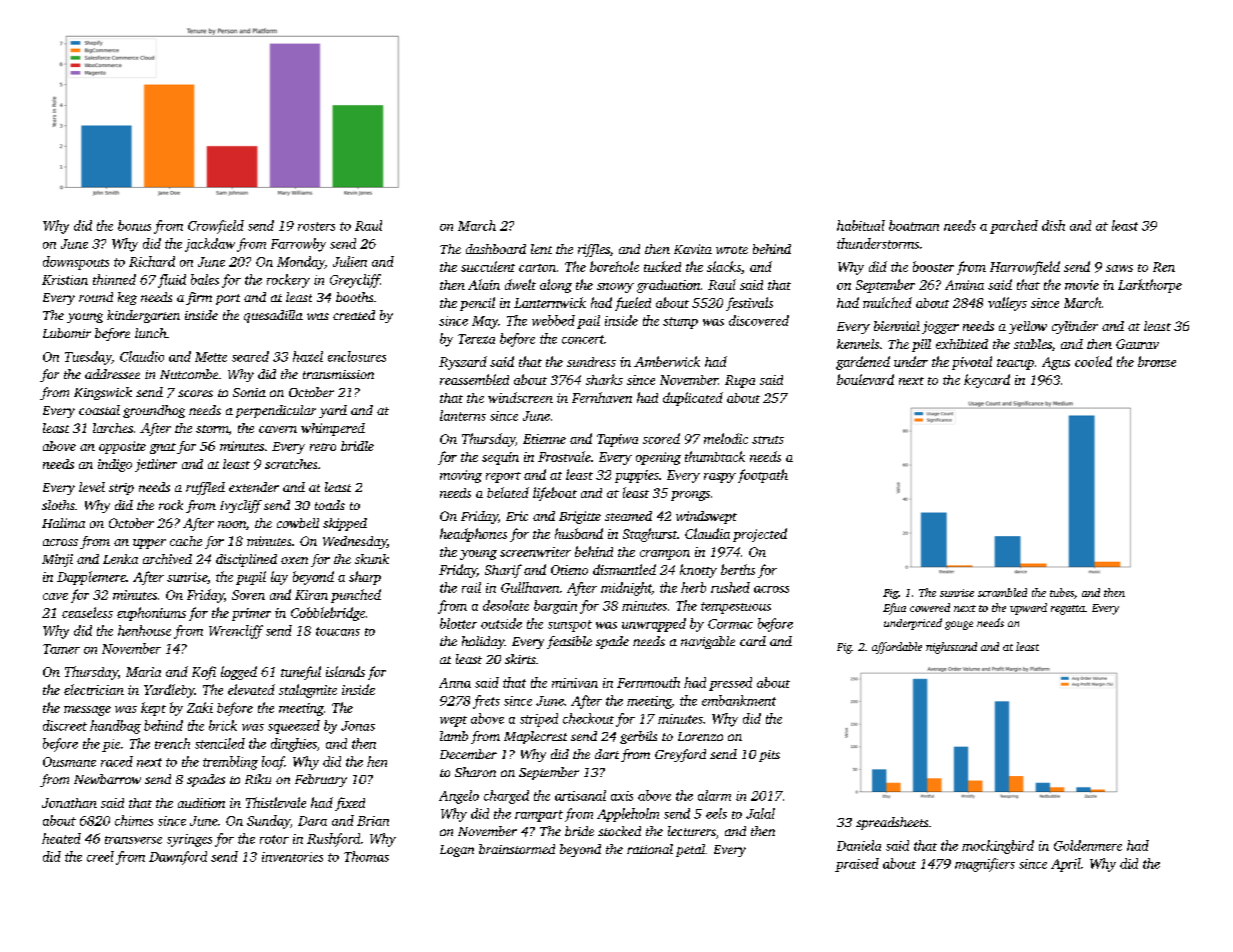 The image size is (1233, 952). Describe the element at coordinates (496, 249) in the screenshot. I see `dashboard` at that location.
